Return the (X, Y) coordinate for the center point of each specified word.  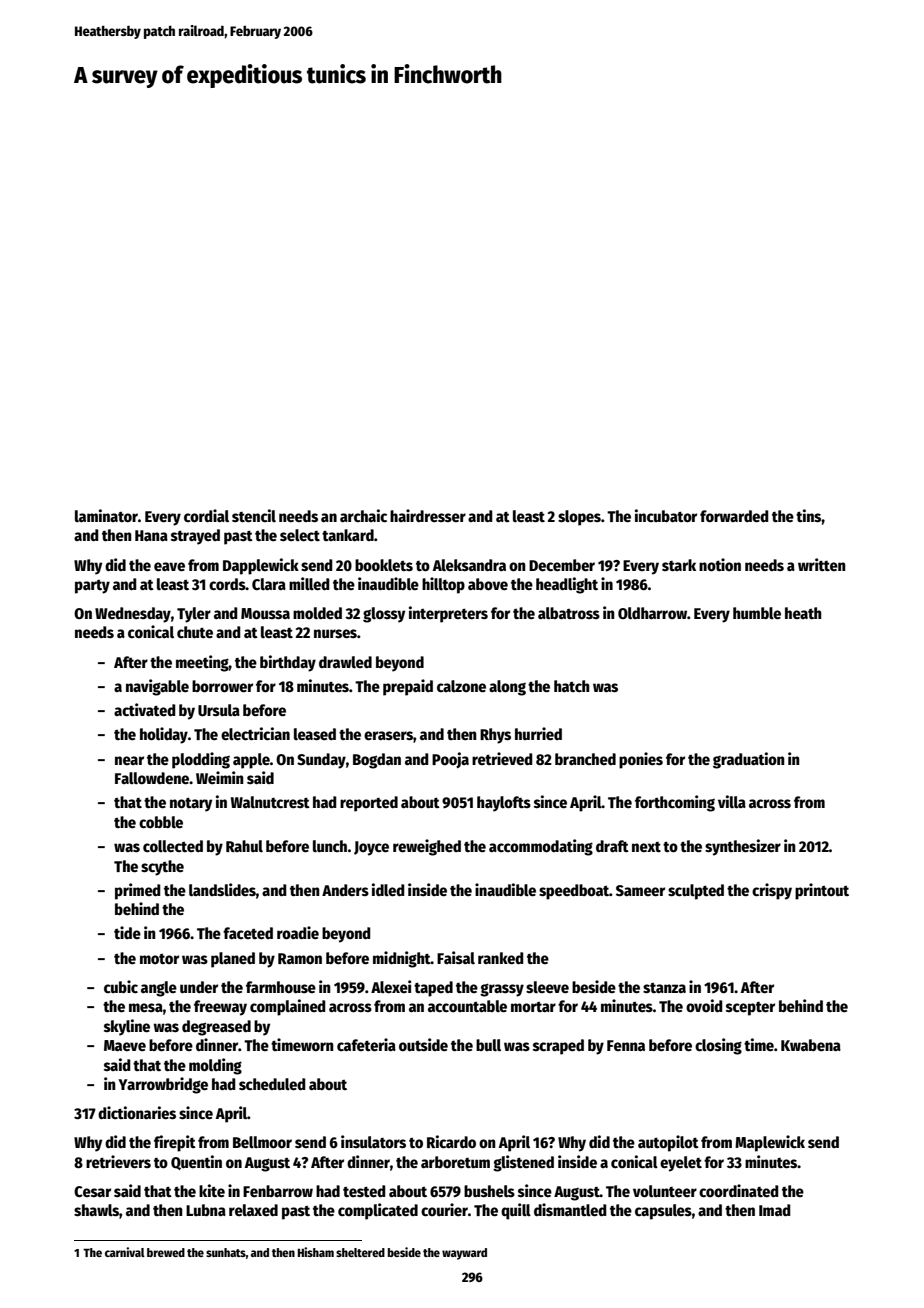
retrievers (118, 1162)
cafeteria (366, 1045)
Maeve (125, 1045)
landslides (222, 890)
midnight (402, 959)
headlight (567, 585)
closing (718, 1046)
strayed (195, 537)
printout (822, 891)
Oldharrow (652, 613)
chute (195, 632)
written (822, 564)
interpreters (448, 614)
